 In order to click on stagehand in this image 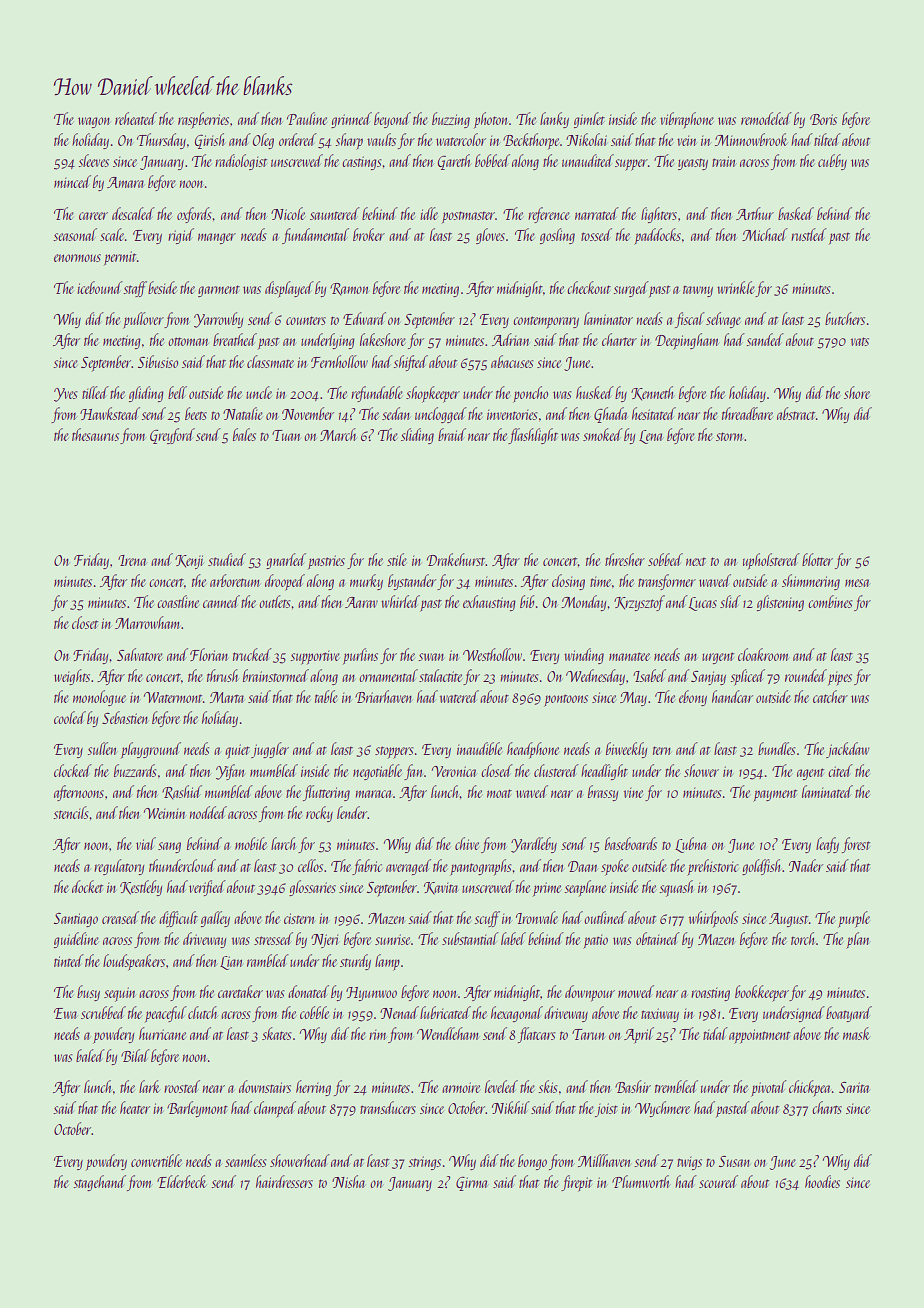, I will do `click(99, 1183)`.
